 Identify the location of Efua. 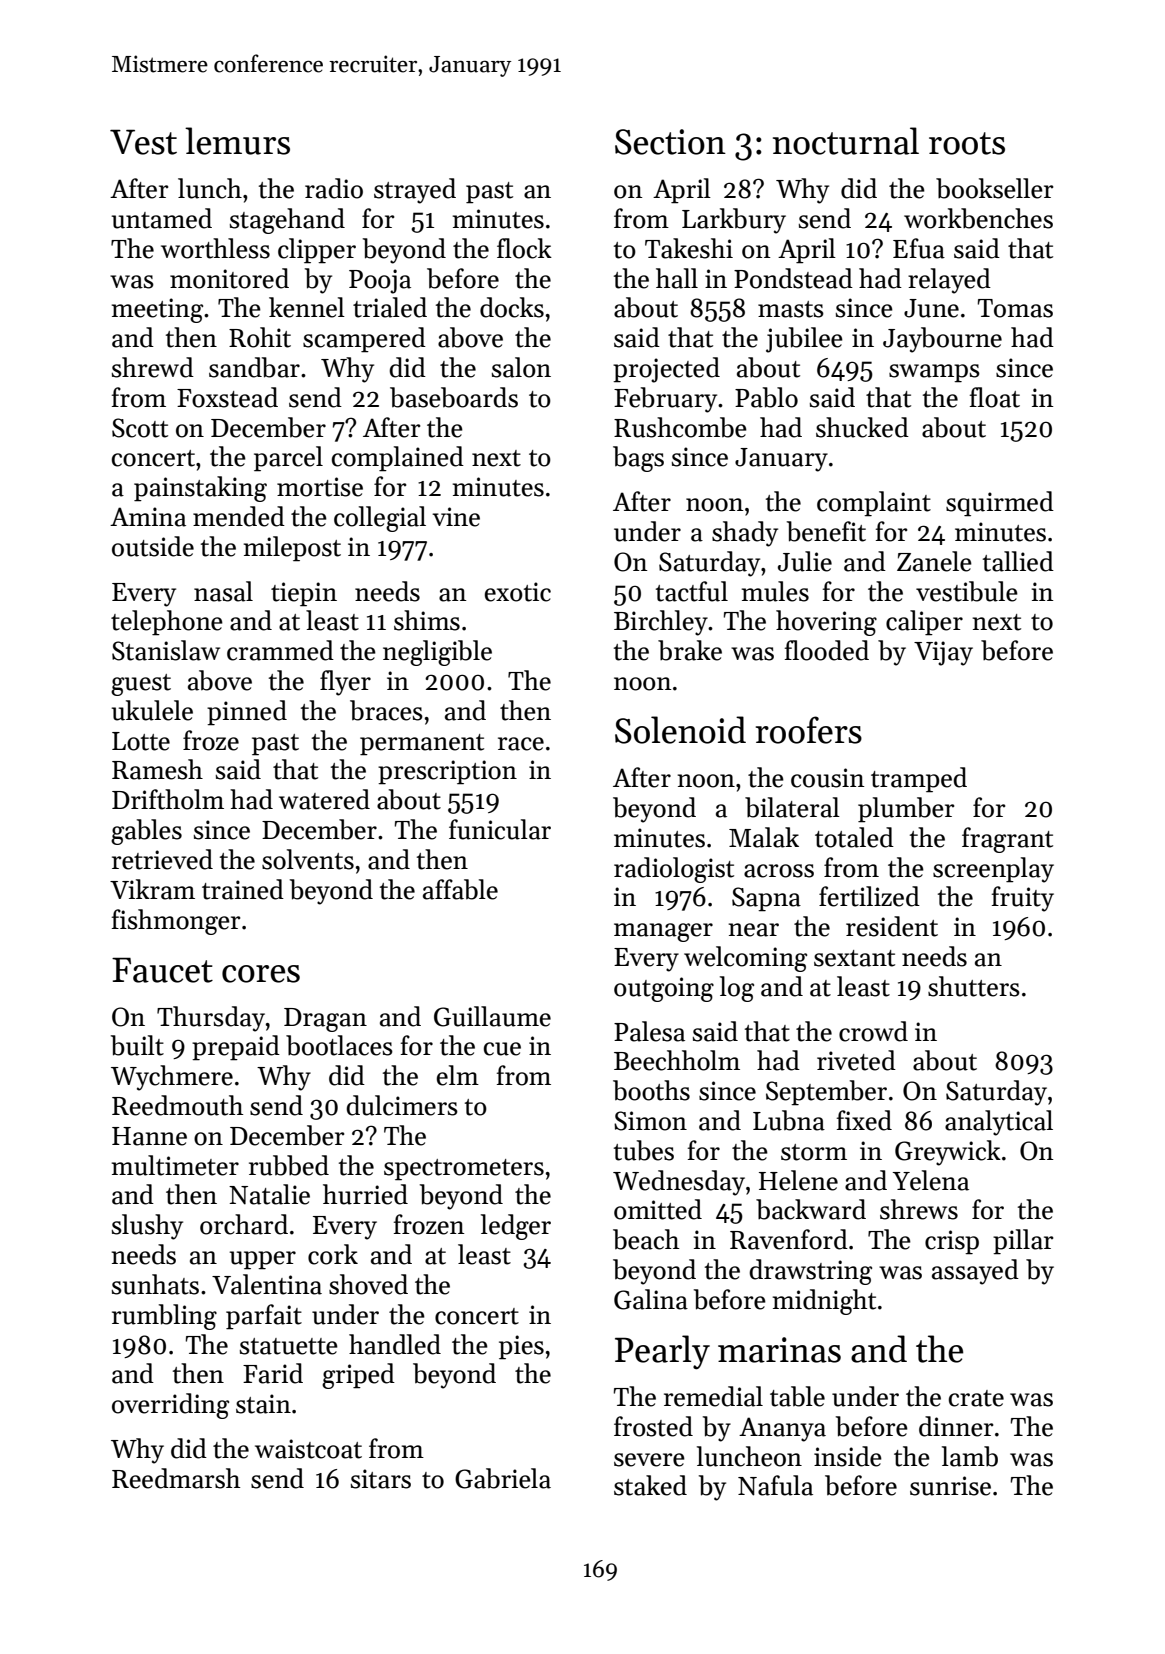
(919, 248).
